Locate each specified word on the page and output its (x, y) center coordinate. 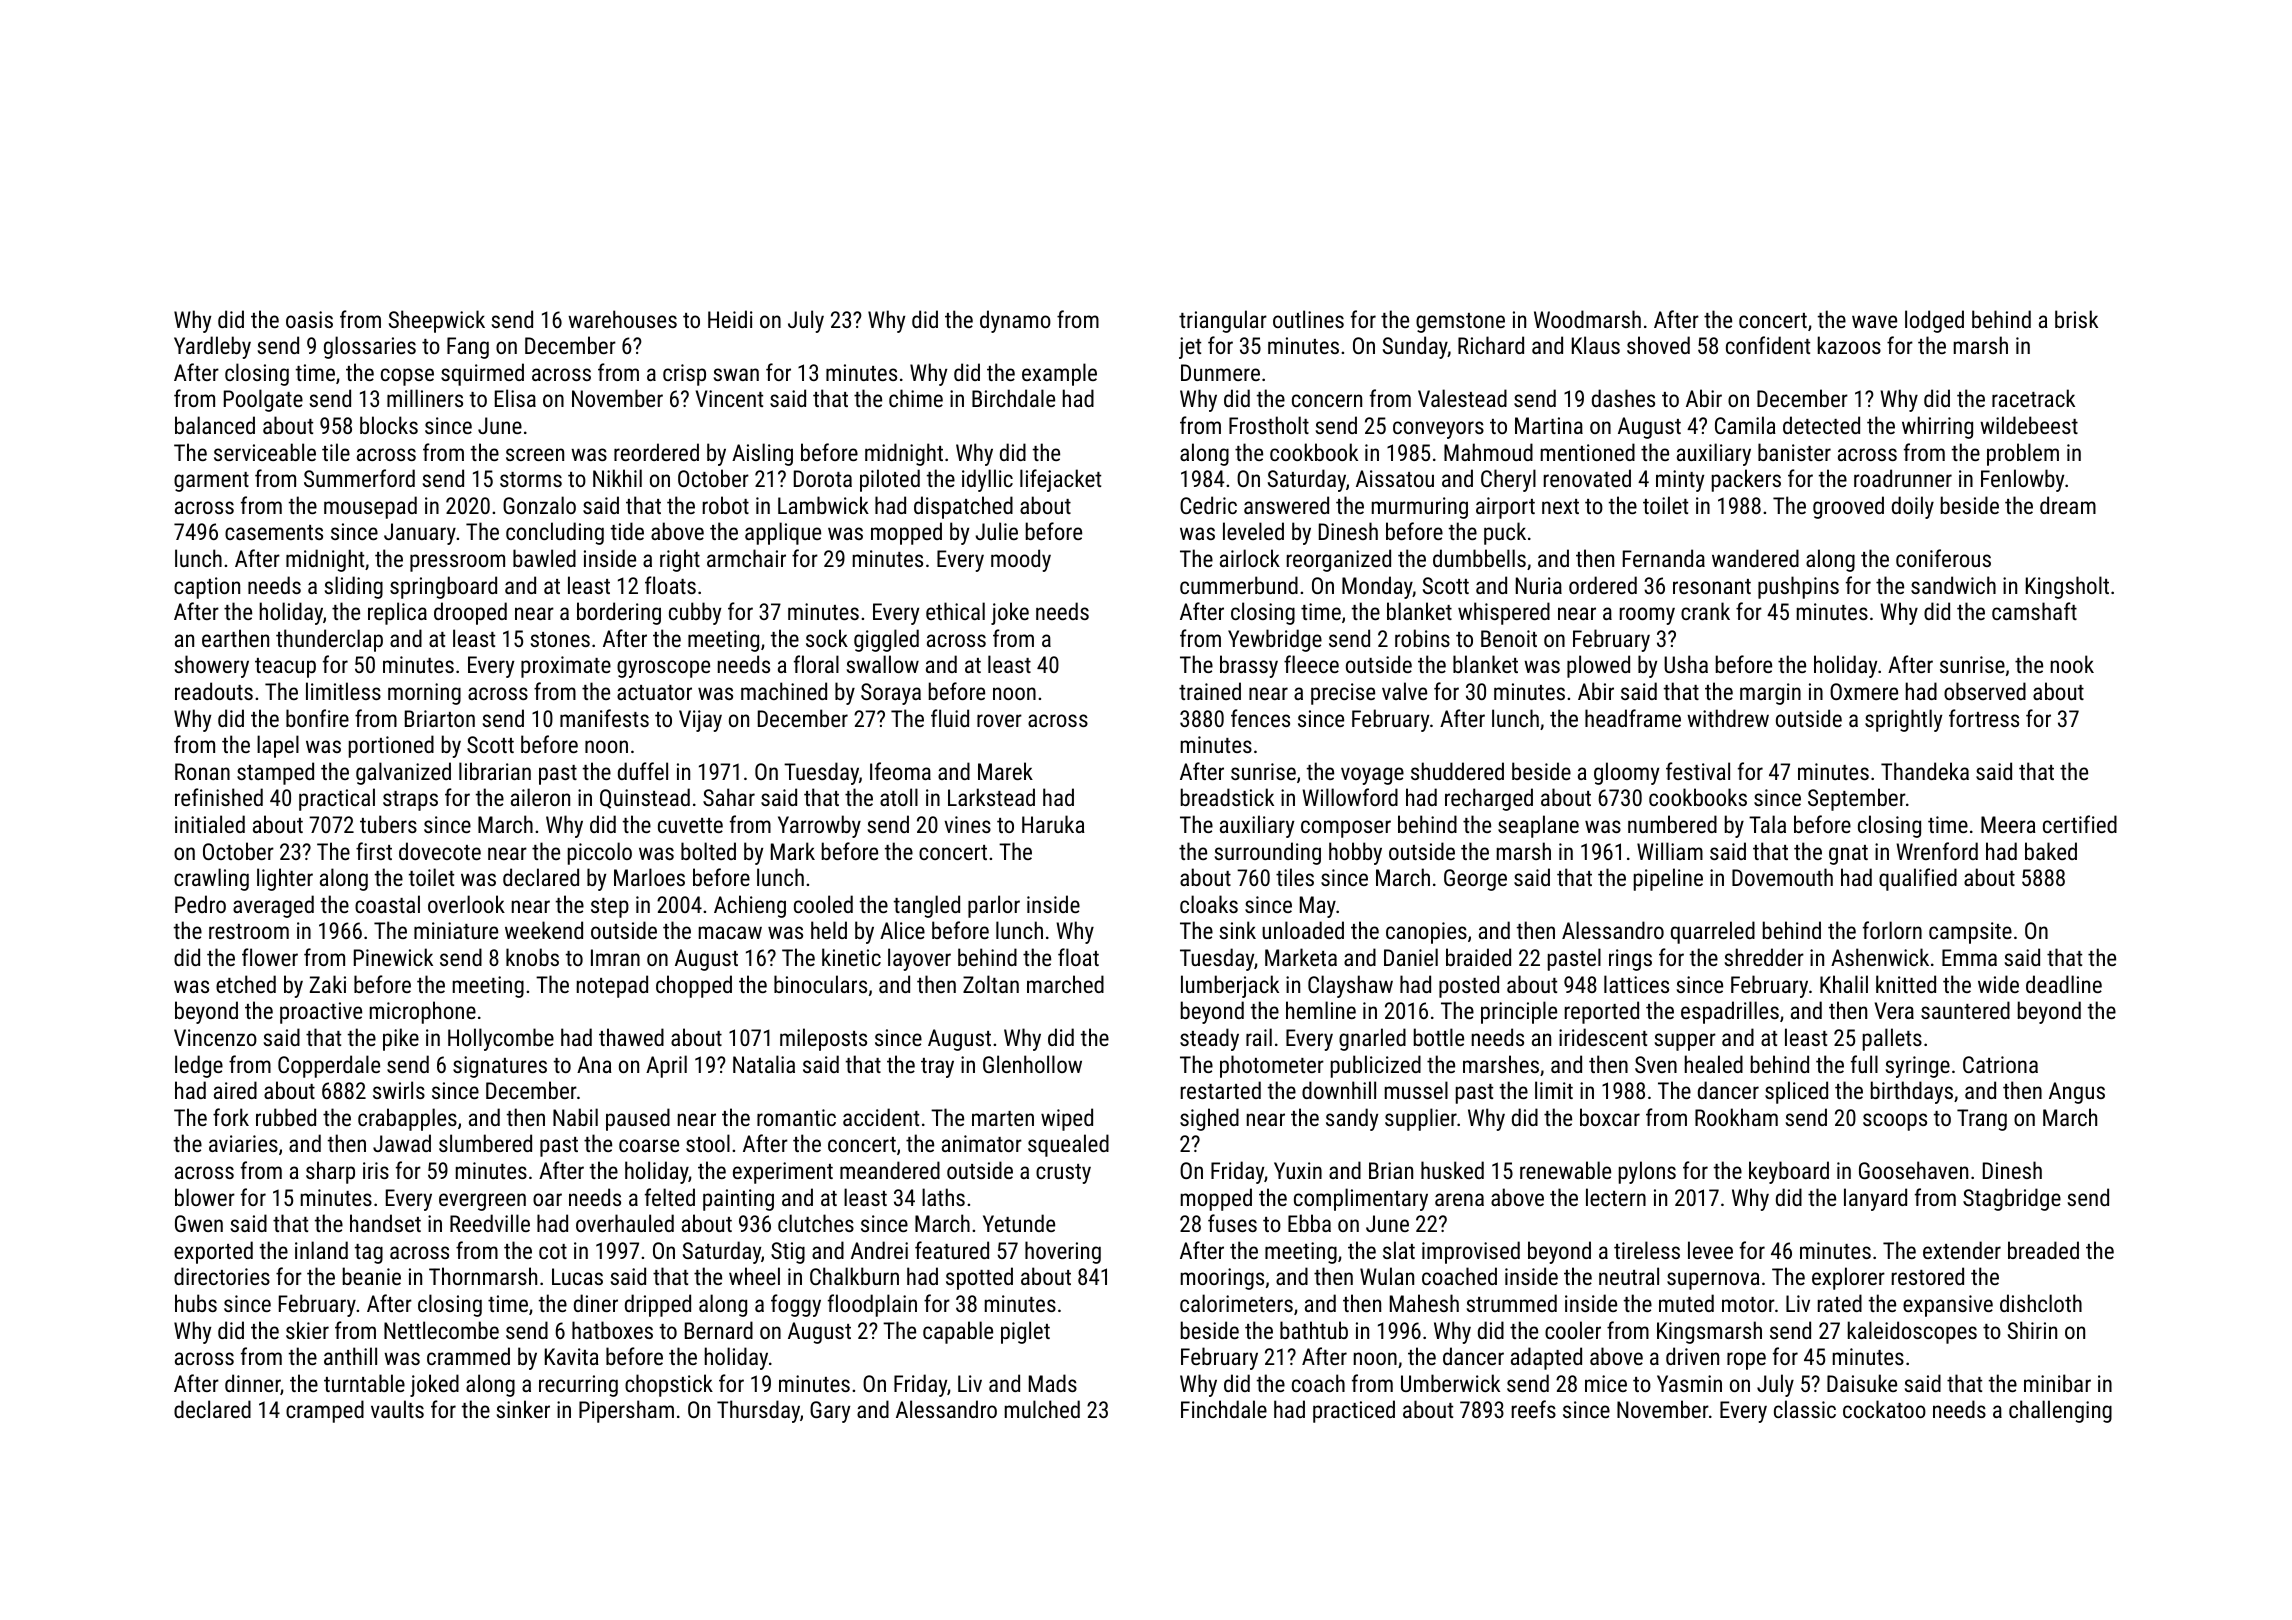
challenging (2060, 1411)
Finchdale (1224, 1409)
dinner (253, 1384)
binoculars (820, 984)
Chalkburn (854, 1276)
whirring (1937, 427)
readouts (214, 691)
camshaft (2034, 611)
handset (385, 1223)
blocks (389, 425)
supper (1685, 1042)
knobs (532, 957)
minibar (2057, 1383)
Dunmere (1220, 372)
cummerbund (1239, 585)
